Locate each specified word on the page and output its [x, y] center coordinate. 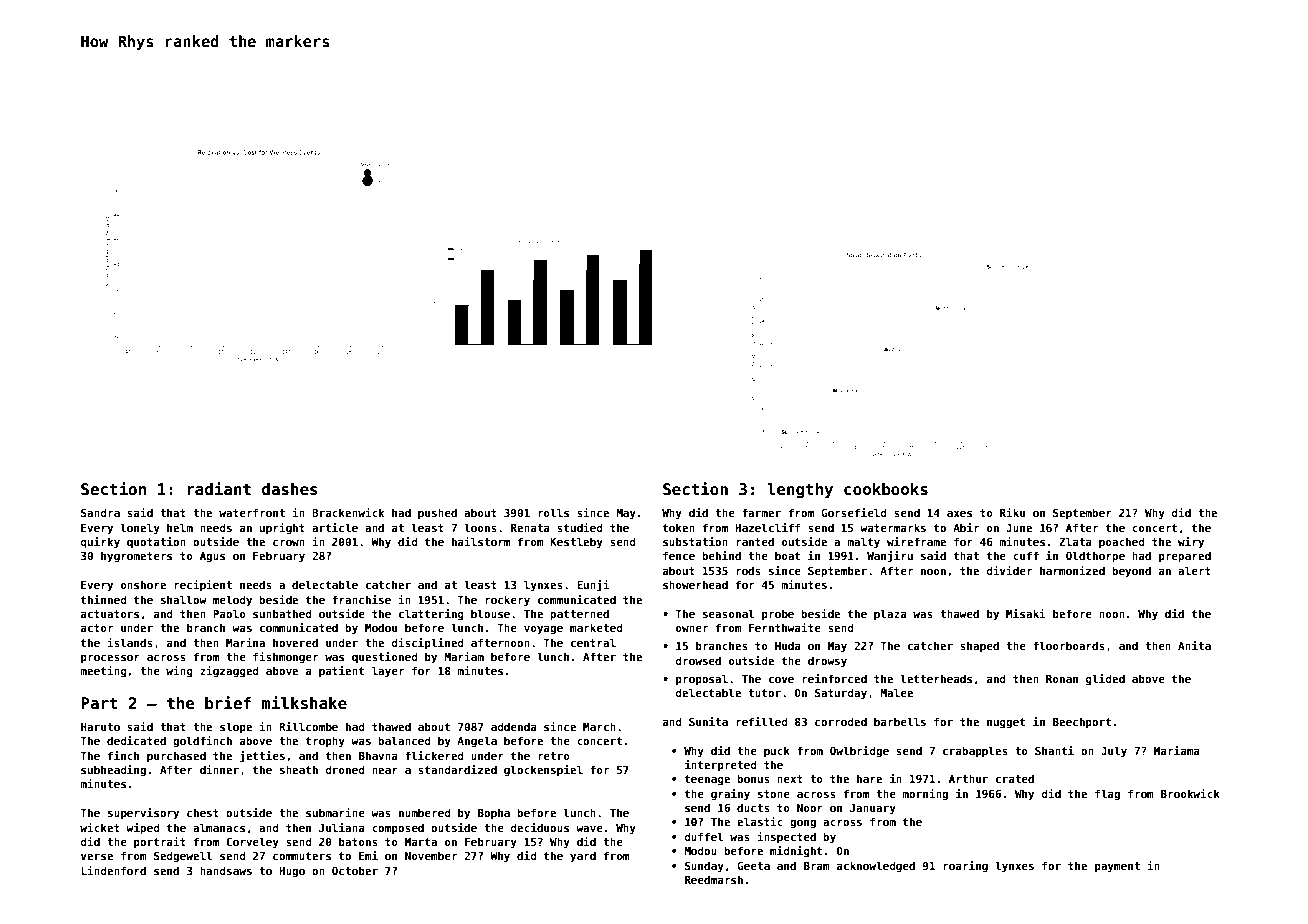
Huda [788, 645]
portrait [160, 842]
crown [289, 543]
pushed [437, 513]
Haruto [100, 727]
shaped [979, 646]
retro [554, 756]
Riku [1012, 512]
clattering [431, 614]
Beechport [1082, 722]
